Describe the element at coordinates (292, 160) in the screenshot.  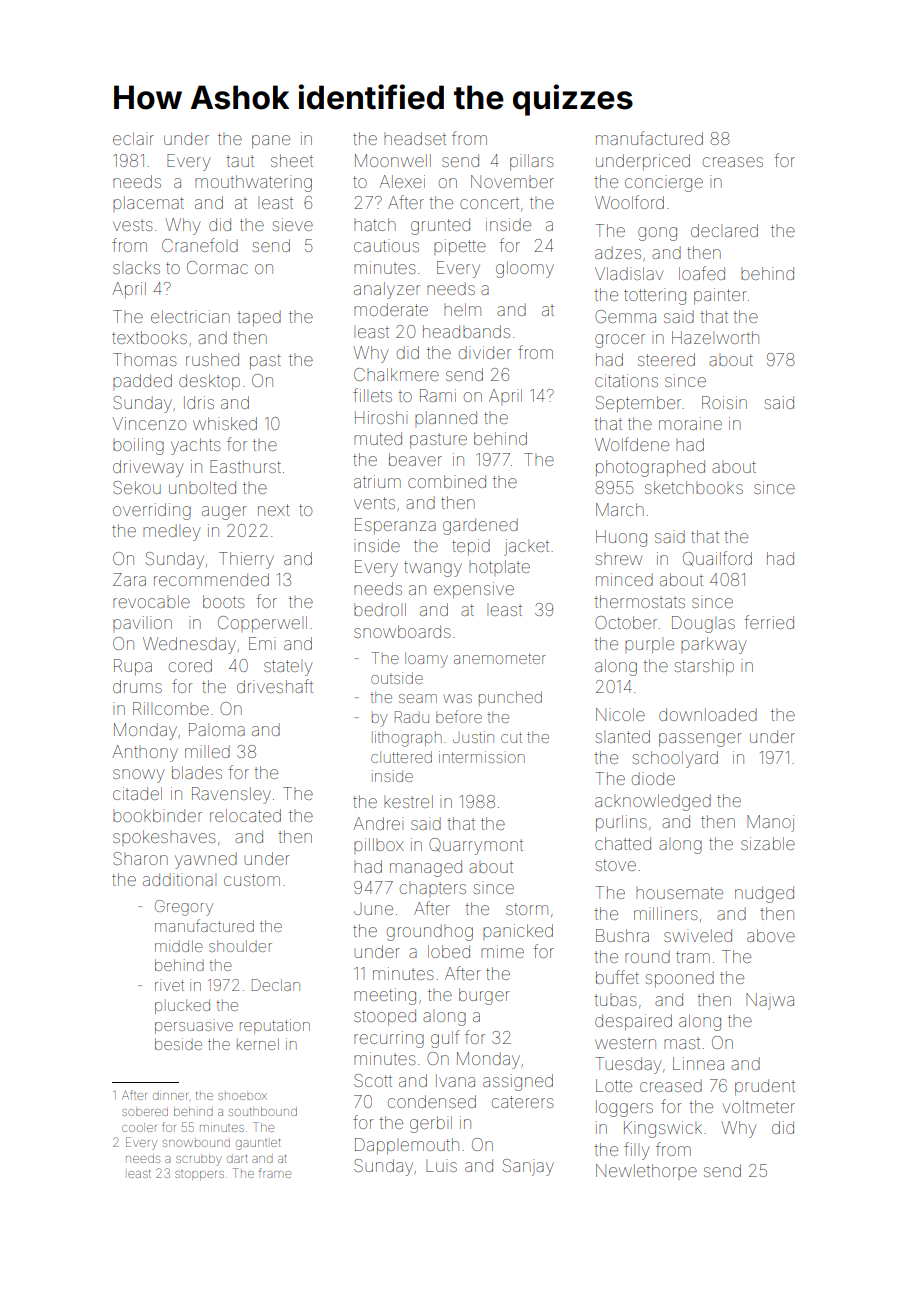
I see `sheet` at that location.
